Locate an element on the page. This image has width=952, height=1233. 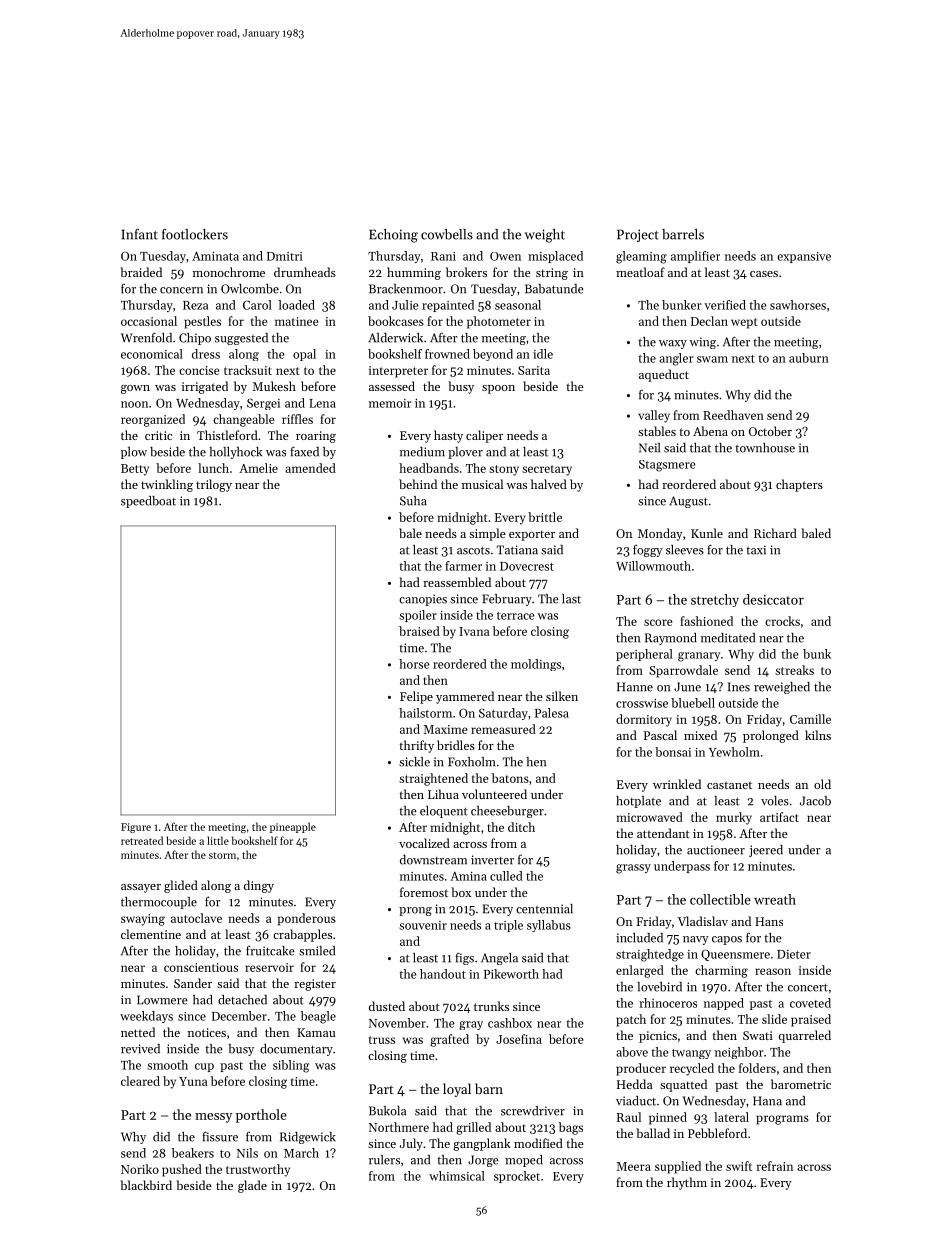
blackbird is located at coordinates (146, 1185).
